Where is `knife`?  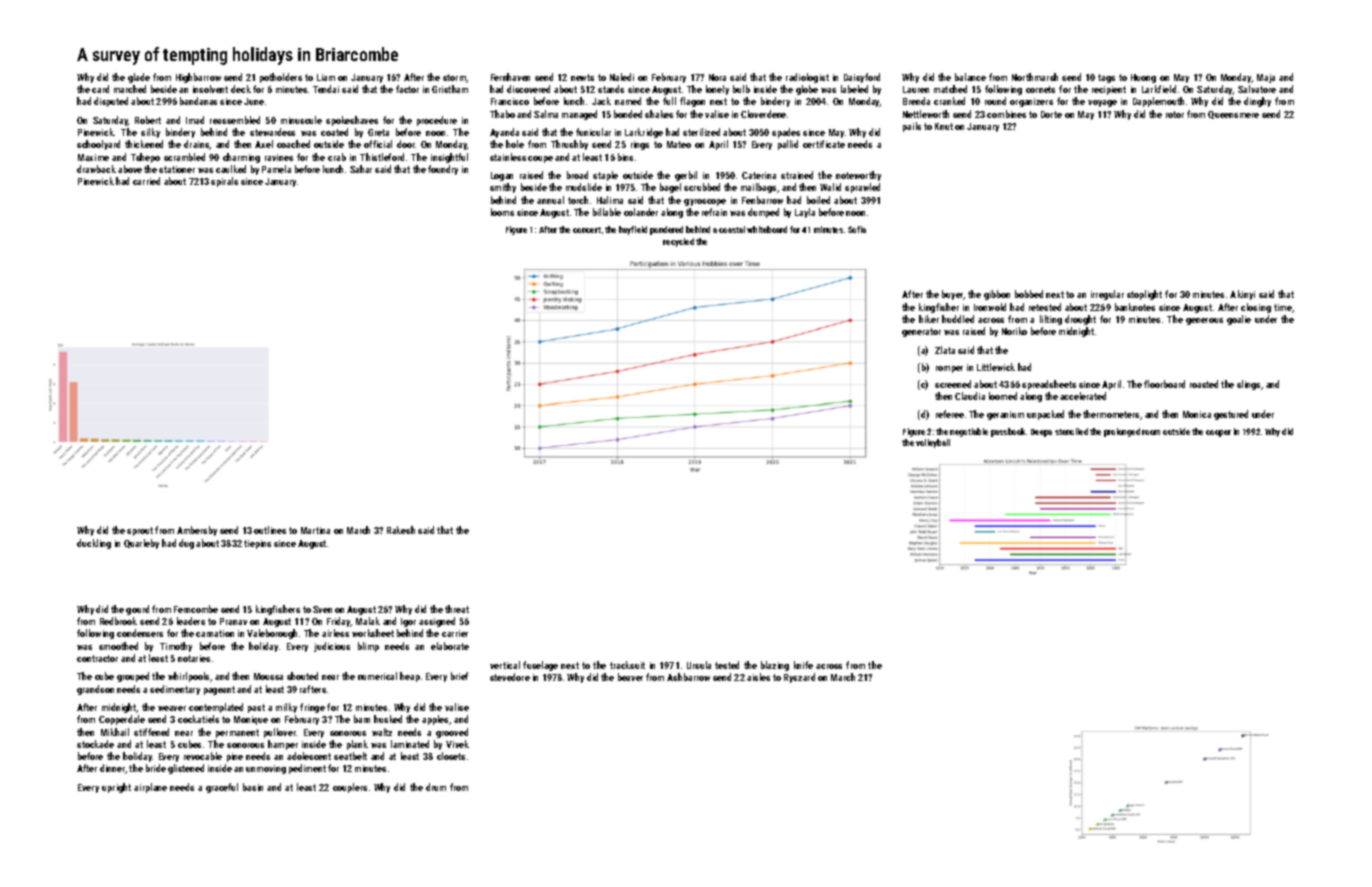
knife is located at coordinates (803, 665).
